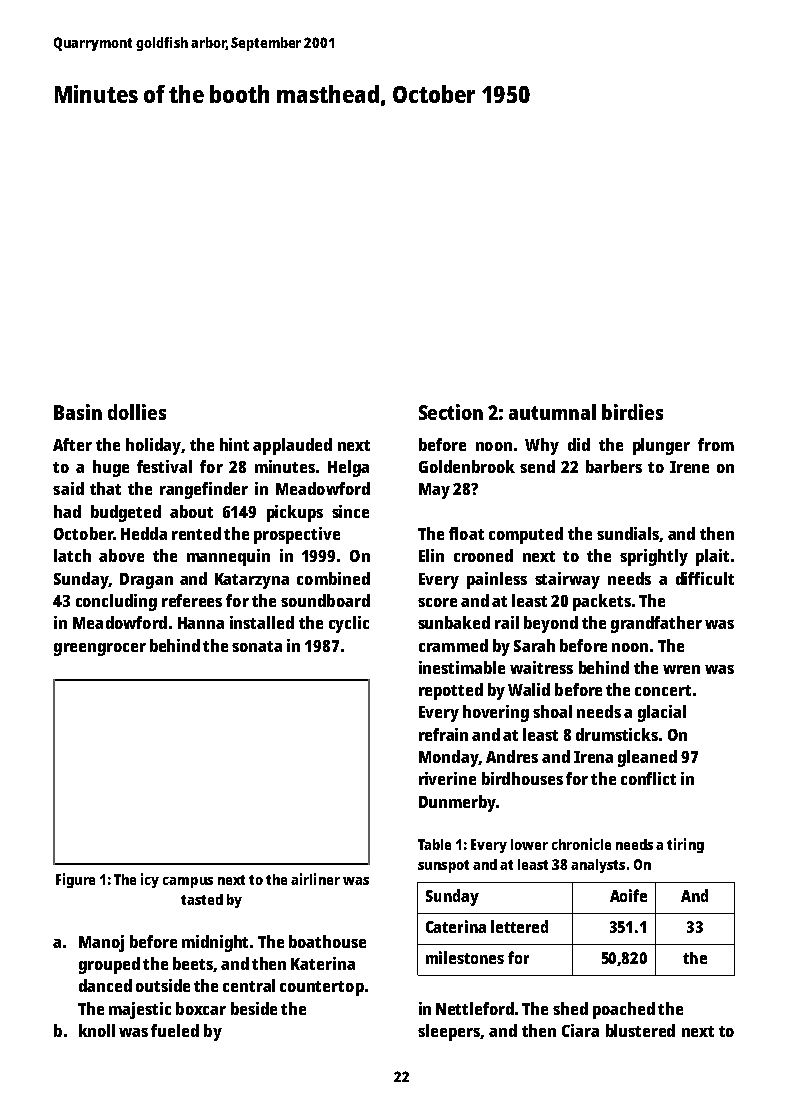  I want to click on Aoife, so click(628, 895).
